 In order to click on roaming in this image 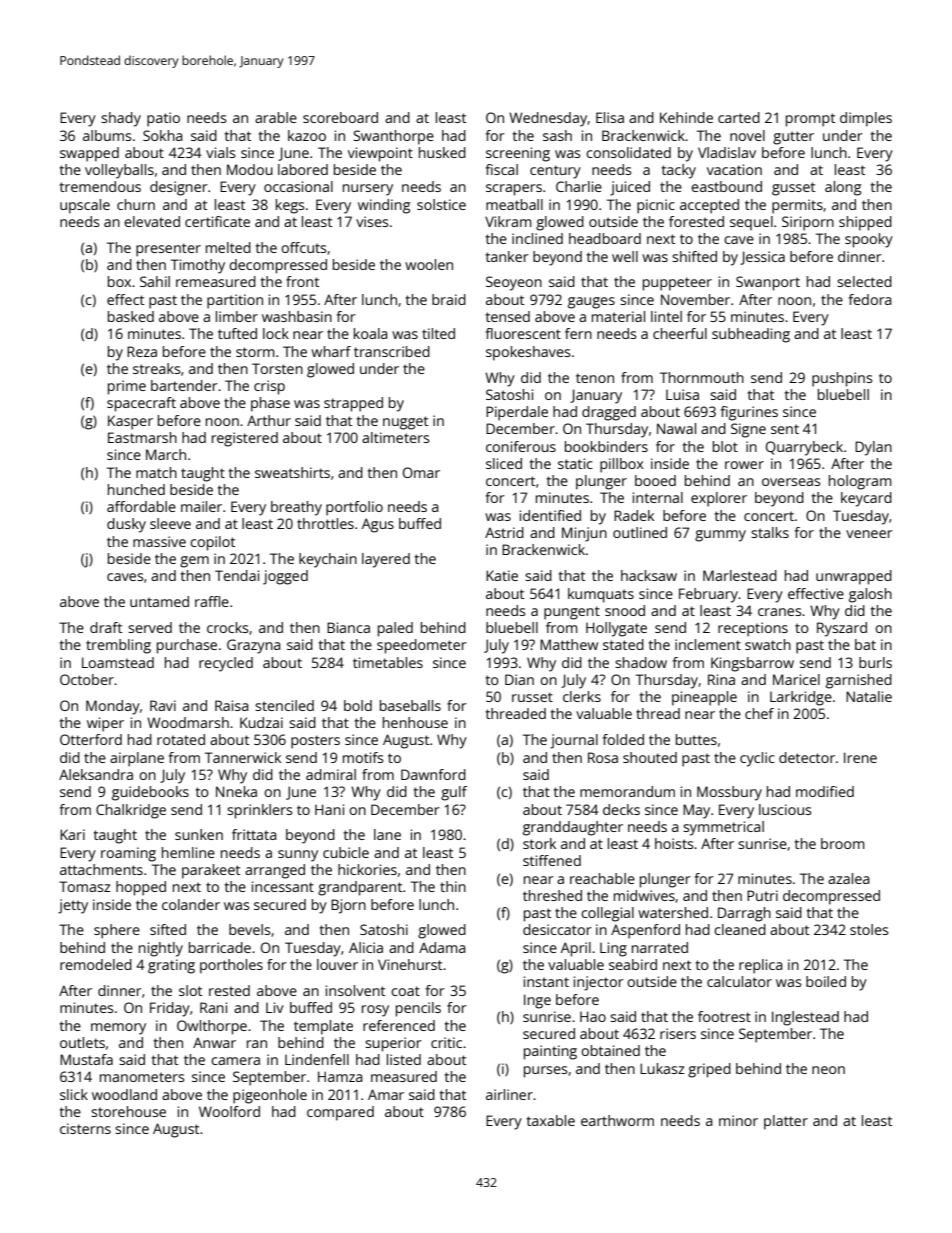, I will do `click(128, 854)`.
